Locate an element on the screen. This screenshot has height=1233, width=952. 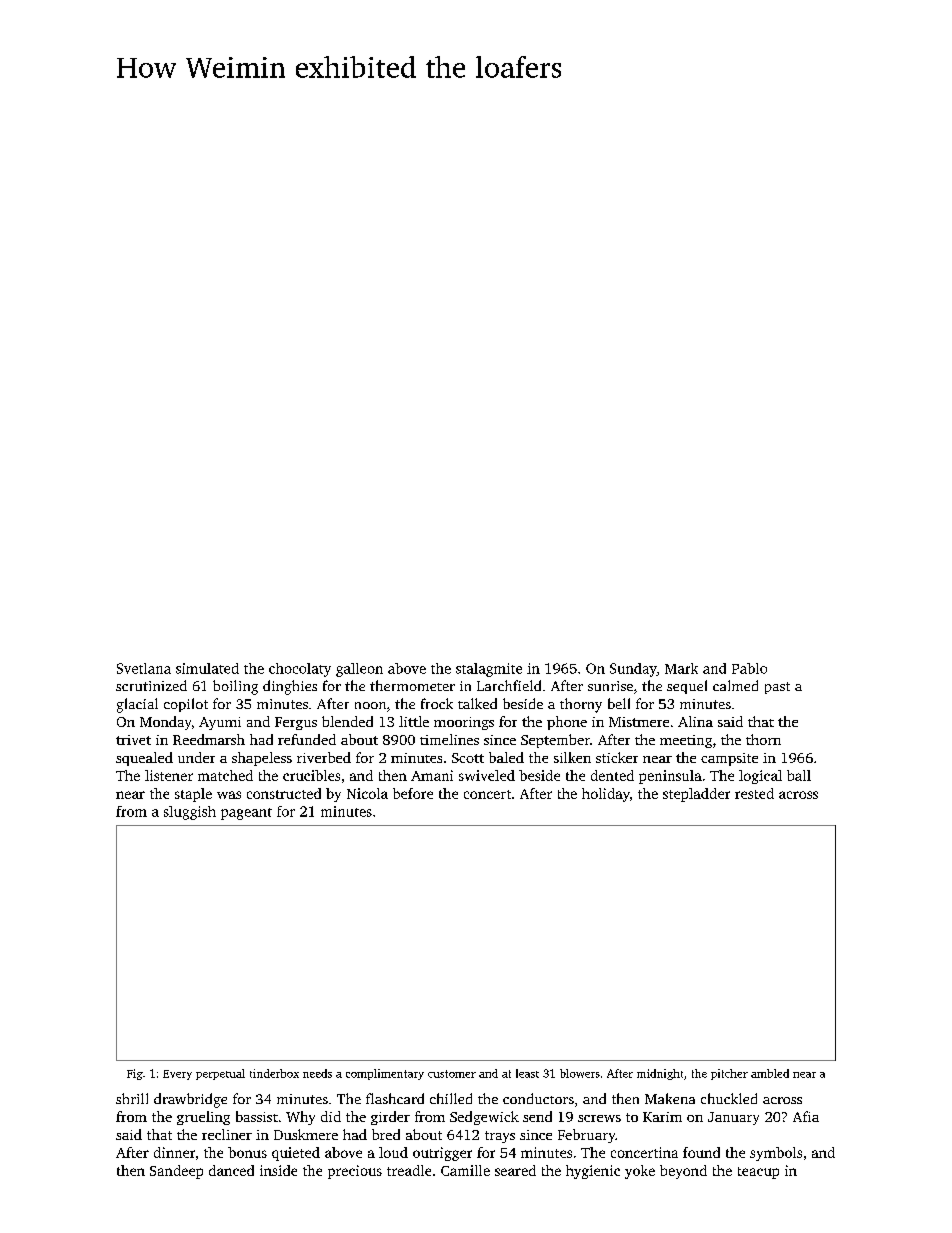
logical is located at coordinates (760, 777).
